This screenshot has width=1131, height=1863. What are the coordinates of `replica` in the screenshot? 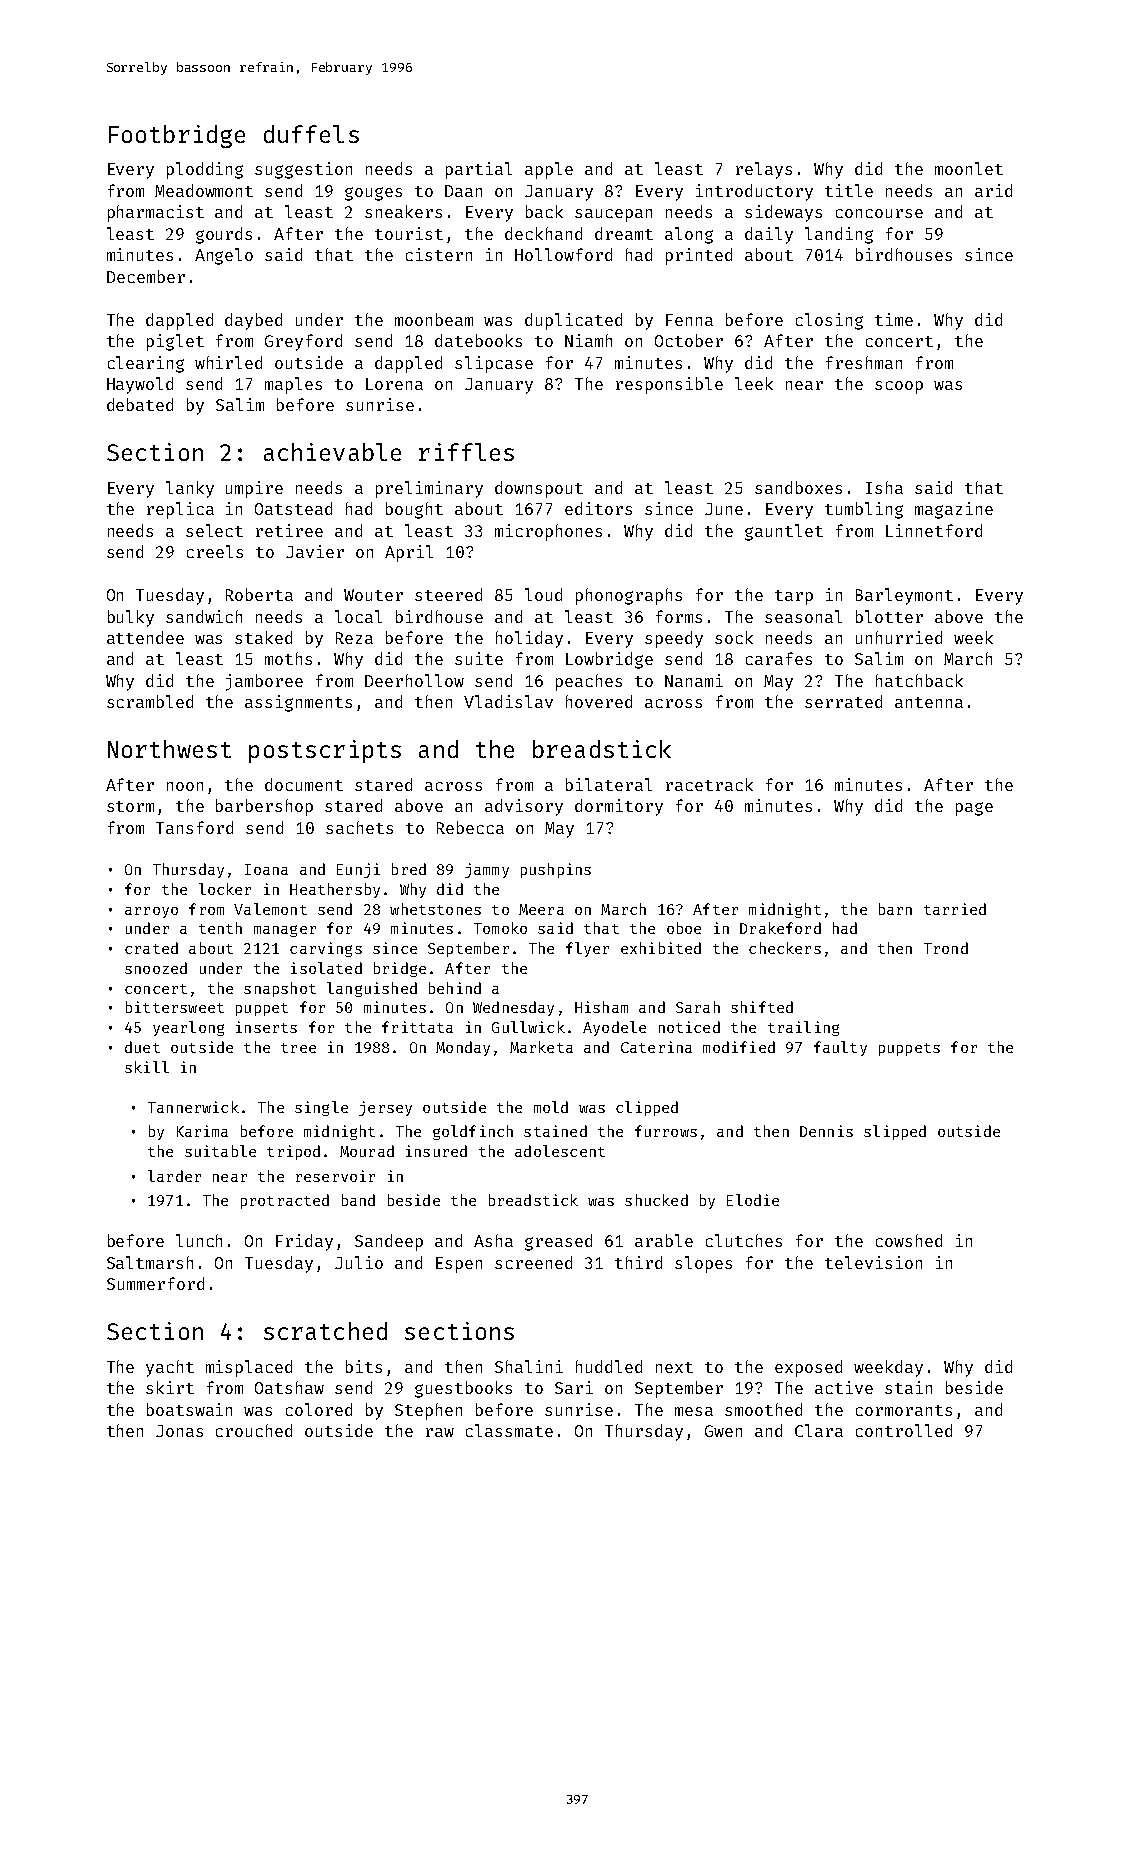 It's located at (180, 510).
